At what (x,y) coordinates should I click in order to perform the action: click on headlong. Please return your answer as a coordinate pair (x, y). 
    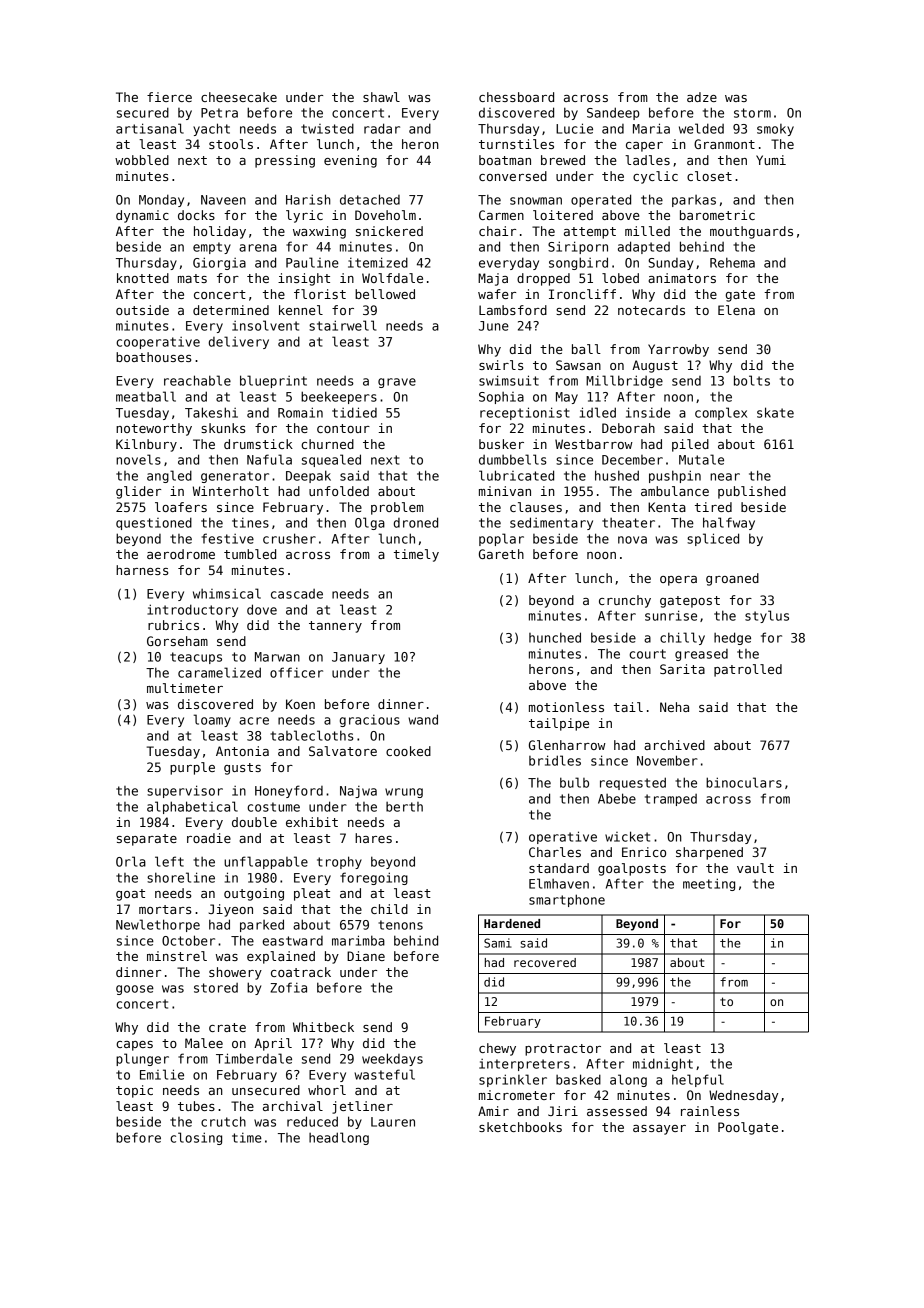
    Looking at the image, I should click on (339, 1138).
